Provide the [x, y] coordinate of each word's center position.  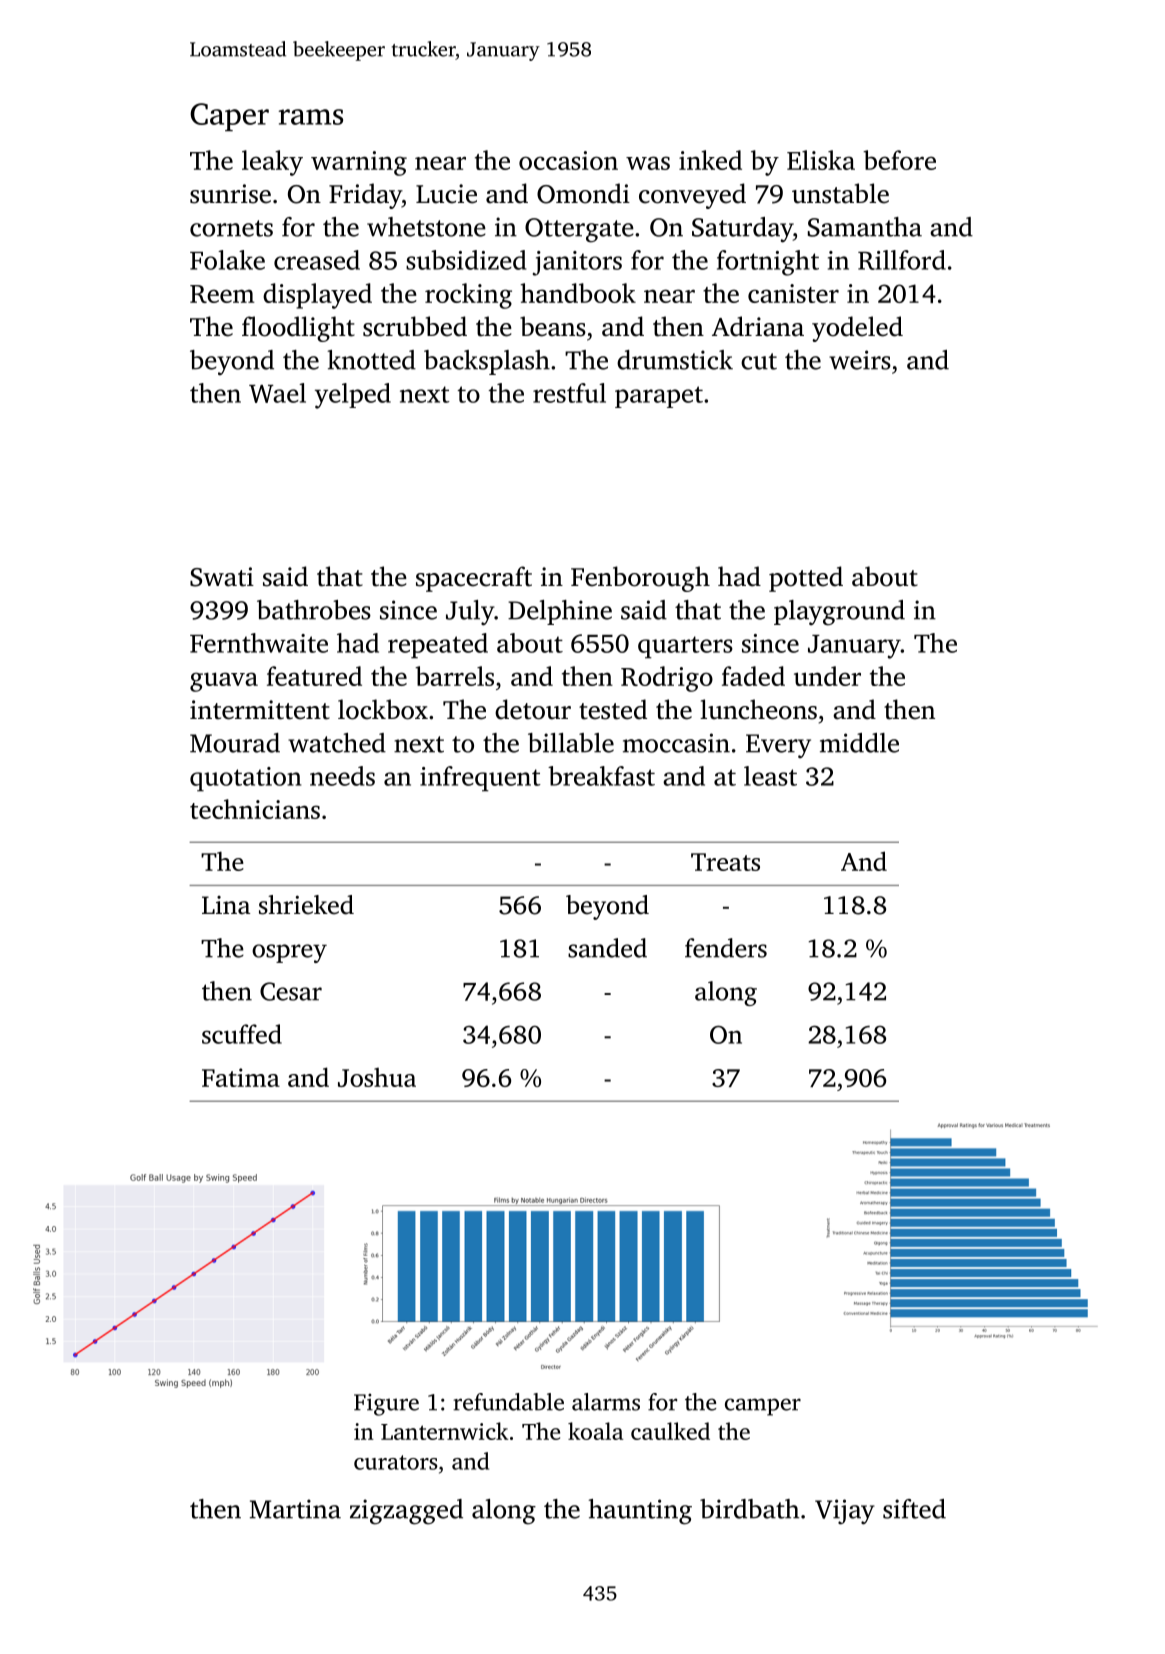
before [899, 160]
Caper [229, 117]
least [770, 776]
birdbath [749, 1509]
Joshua [377, 1077]
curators [396, 1462]
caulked [670, 1431]
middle [859, 743]
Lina [226, 905]
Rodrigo [667, 679]
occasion [568, 160]
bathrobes [314, 610]
